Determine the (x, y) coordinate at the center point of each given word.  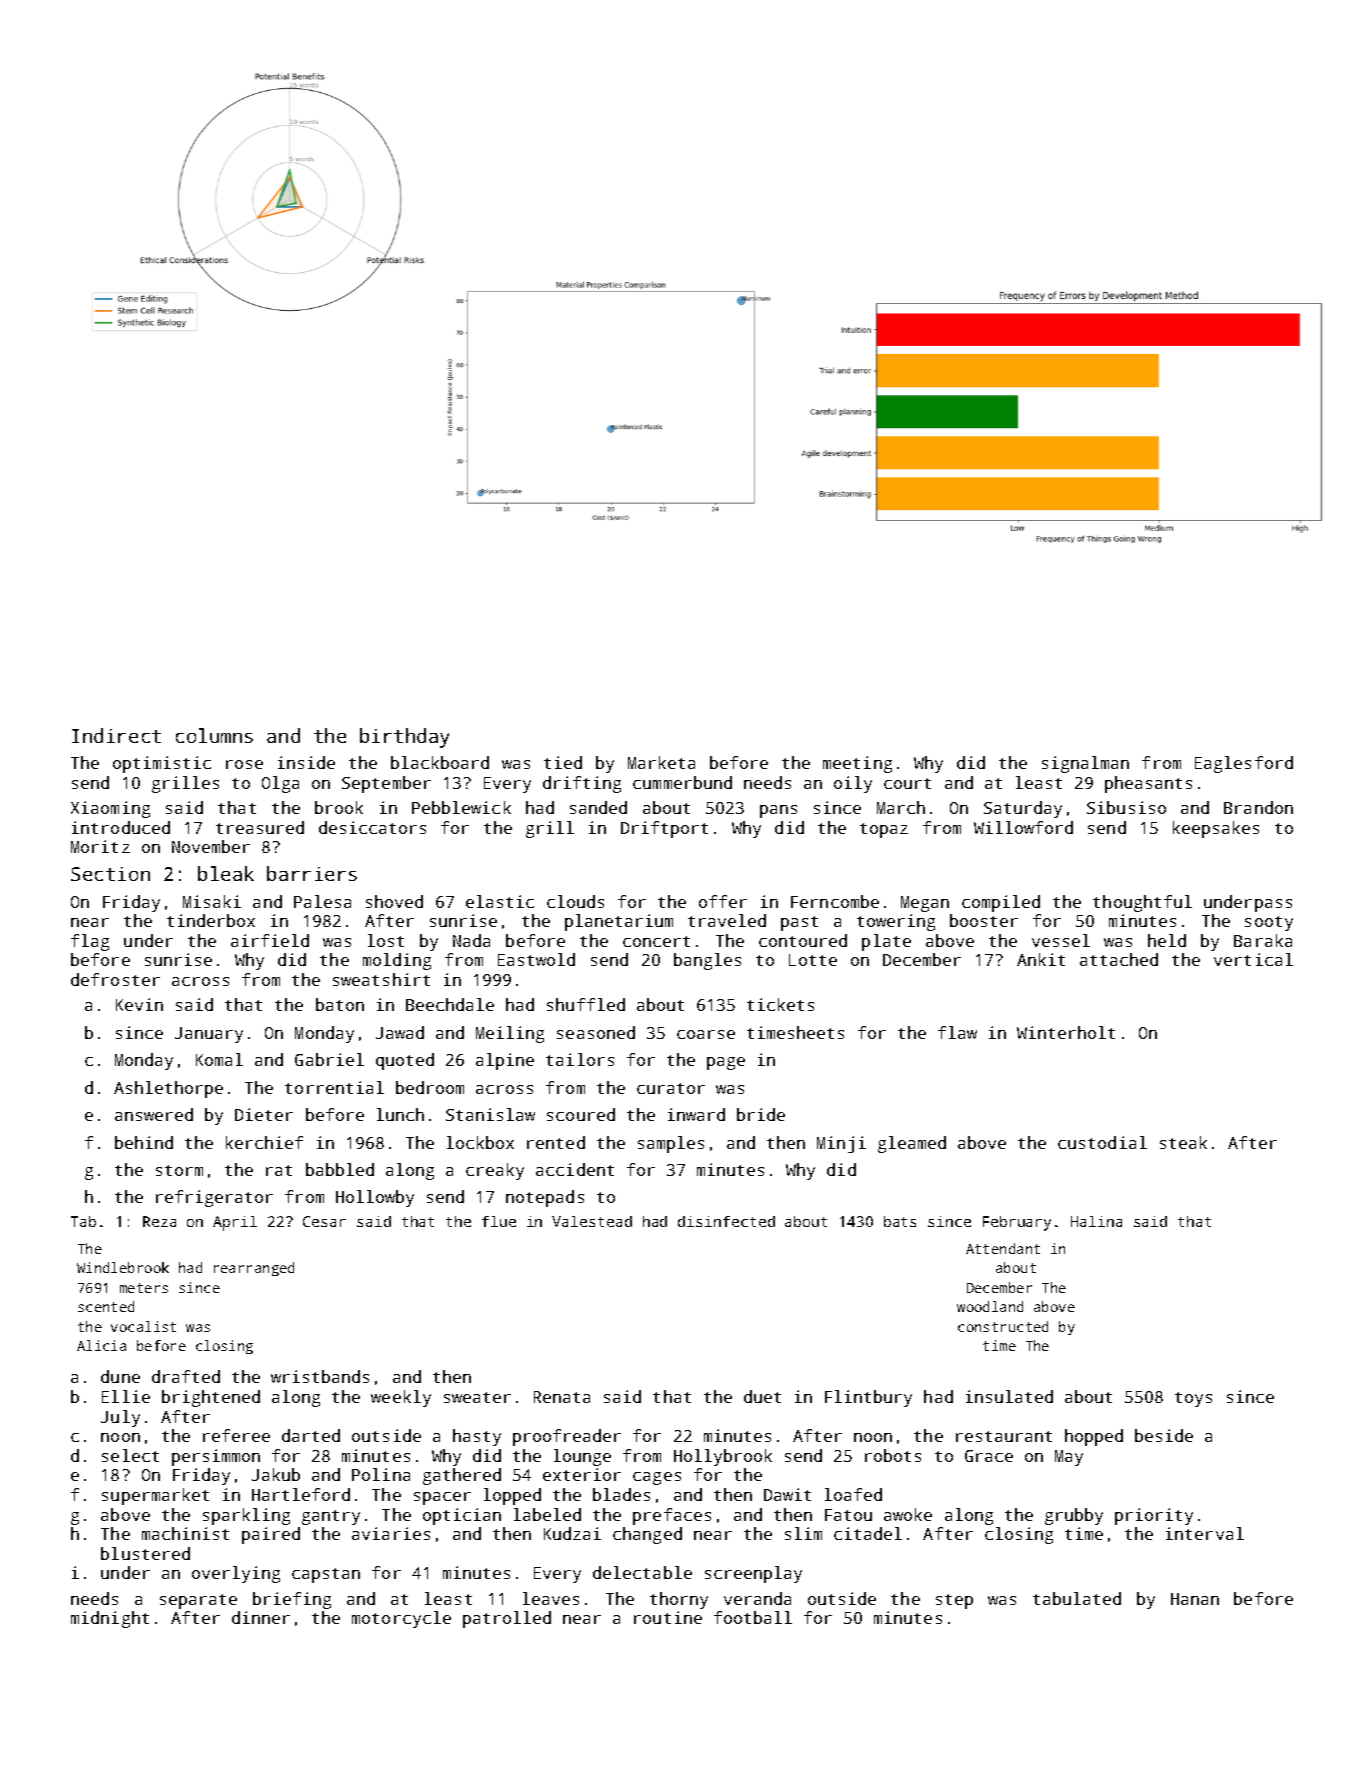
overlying (236, 1574)
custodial (1102, 1142)
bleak (226, 873)
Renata (562, 1397)
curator (671, 1088)
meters (144, 1288)
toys (1193, 1399)
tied (563, 762)
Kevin (139, 1004)
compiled (1001, 903)
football (753, 1617)
